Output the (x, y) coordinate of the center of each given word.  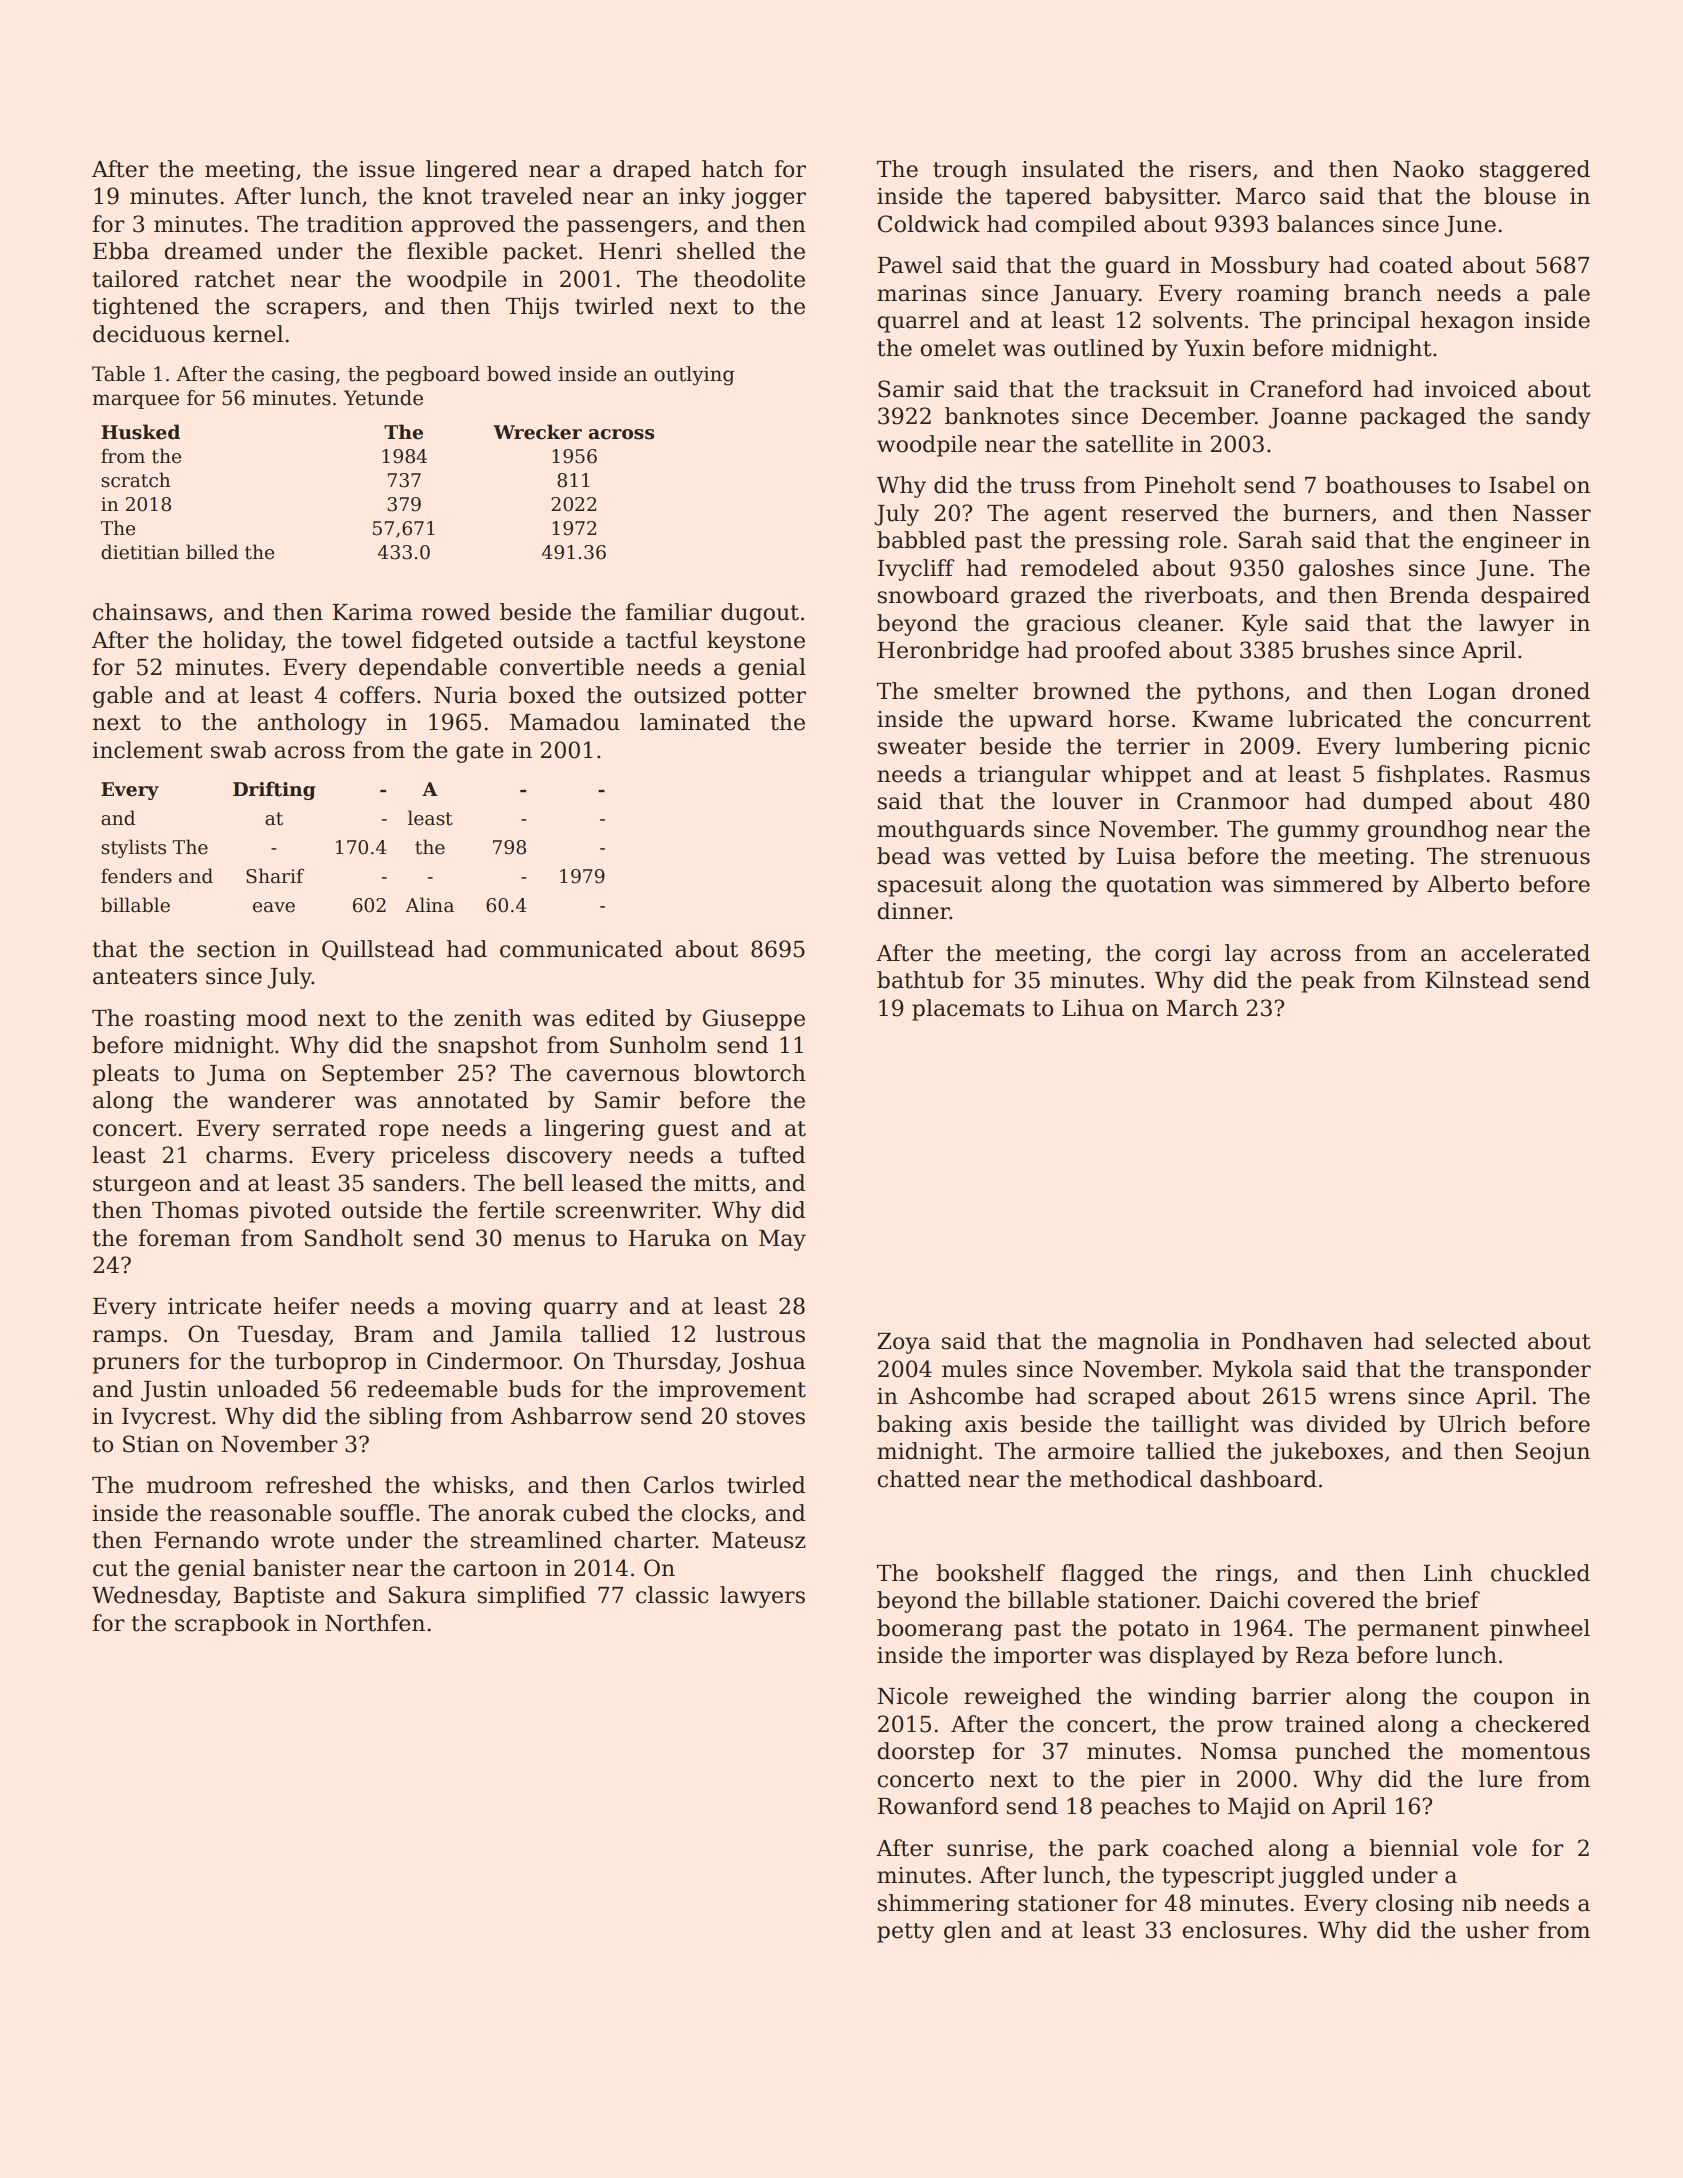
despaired (1535, 597)
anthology (312, 724)
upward (1051, 721)
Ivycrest (166, 1418)
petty (905, 1933)
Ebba (121, 251)
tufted (772, 1155)
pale (1567, 295)
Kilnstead (1477, 980)
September (383, 1075)
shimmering (943, 1905)
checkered (1532, 1724)
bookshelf (990, 1573)
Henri (630, 251)
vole (1494, 1848)
